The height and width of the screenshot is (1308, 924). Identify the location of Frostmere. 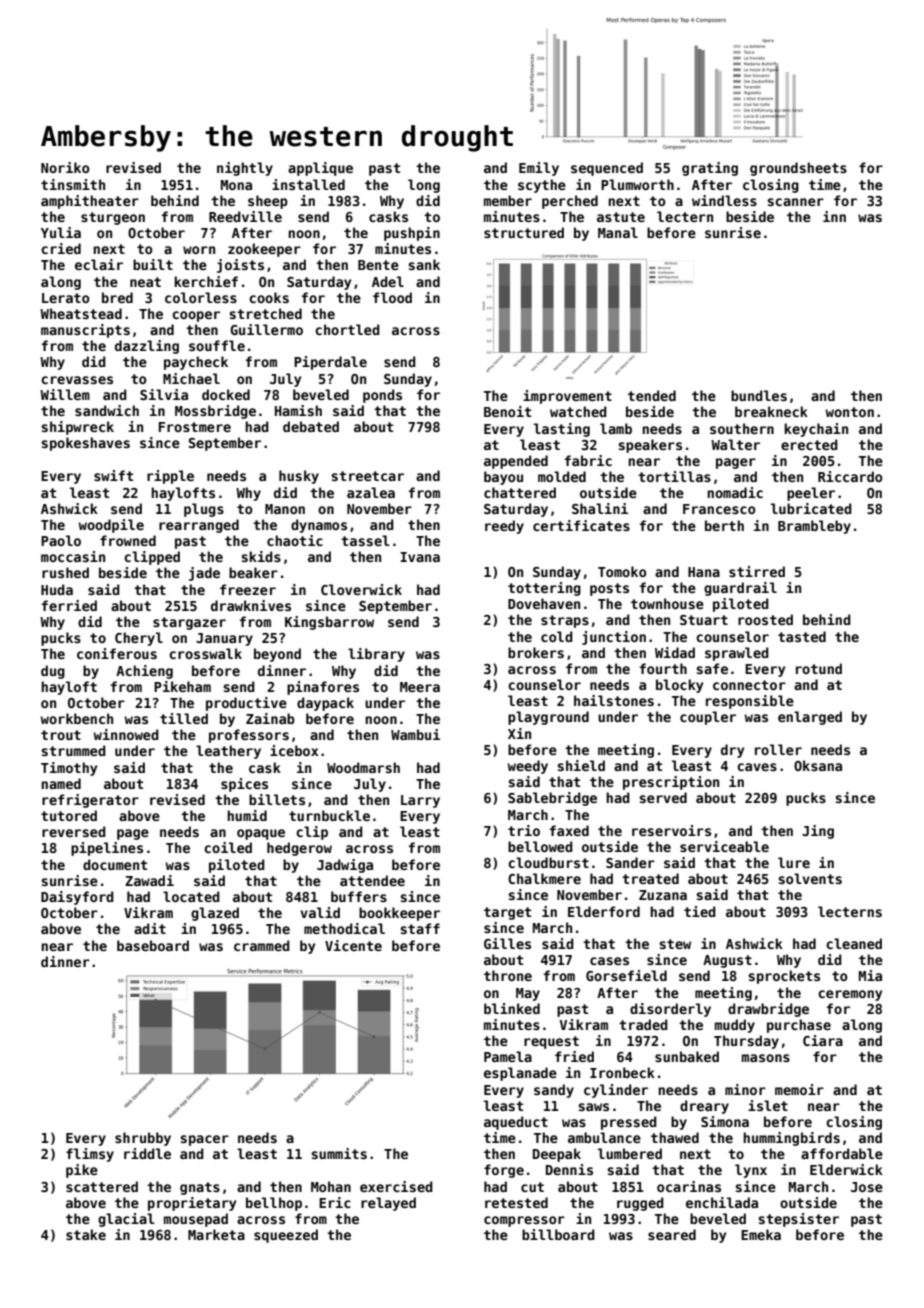
(195, 427).
